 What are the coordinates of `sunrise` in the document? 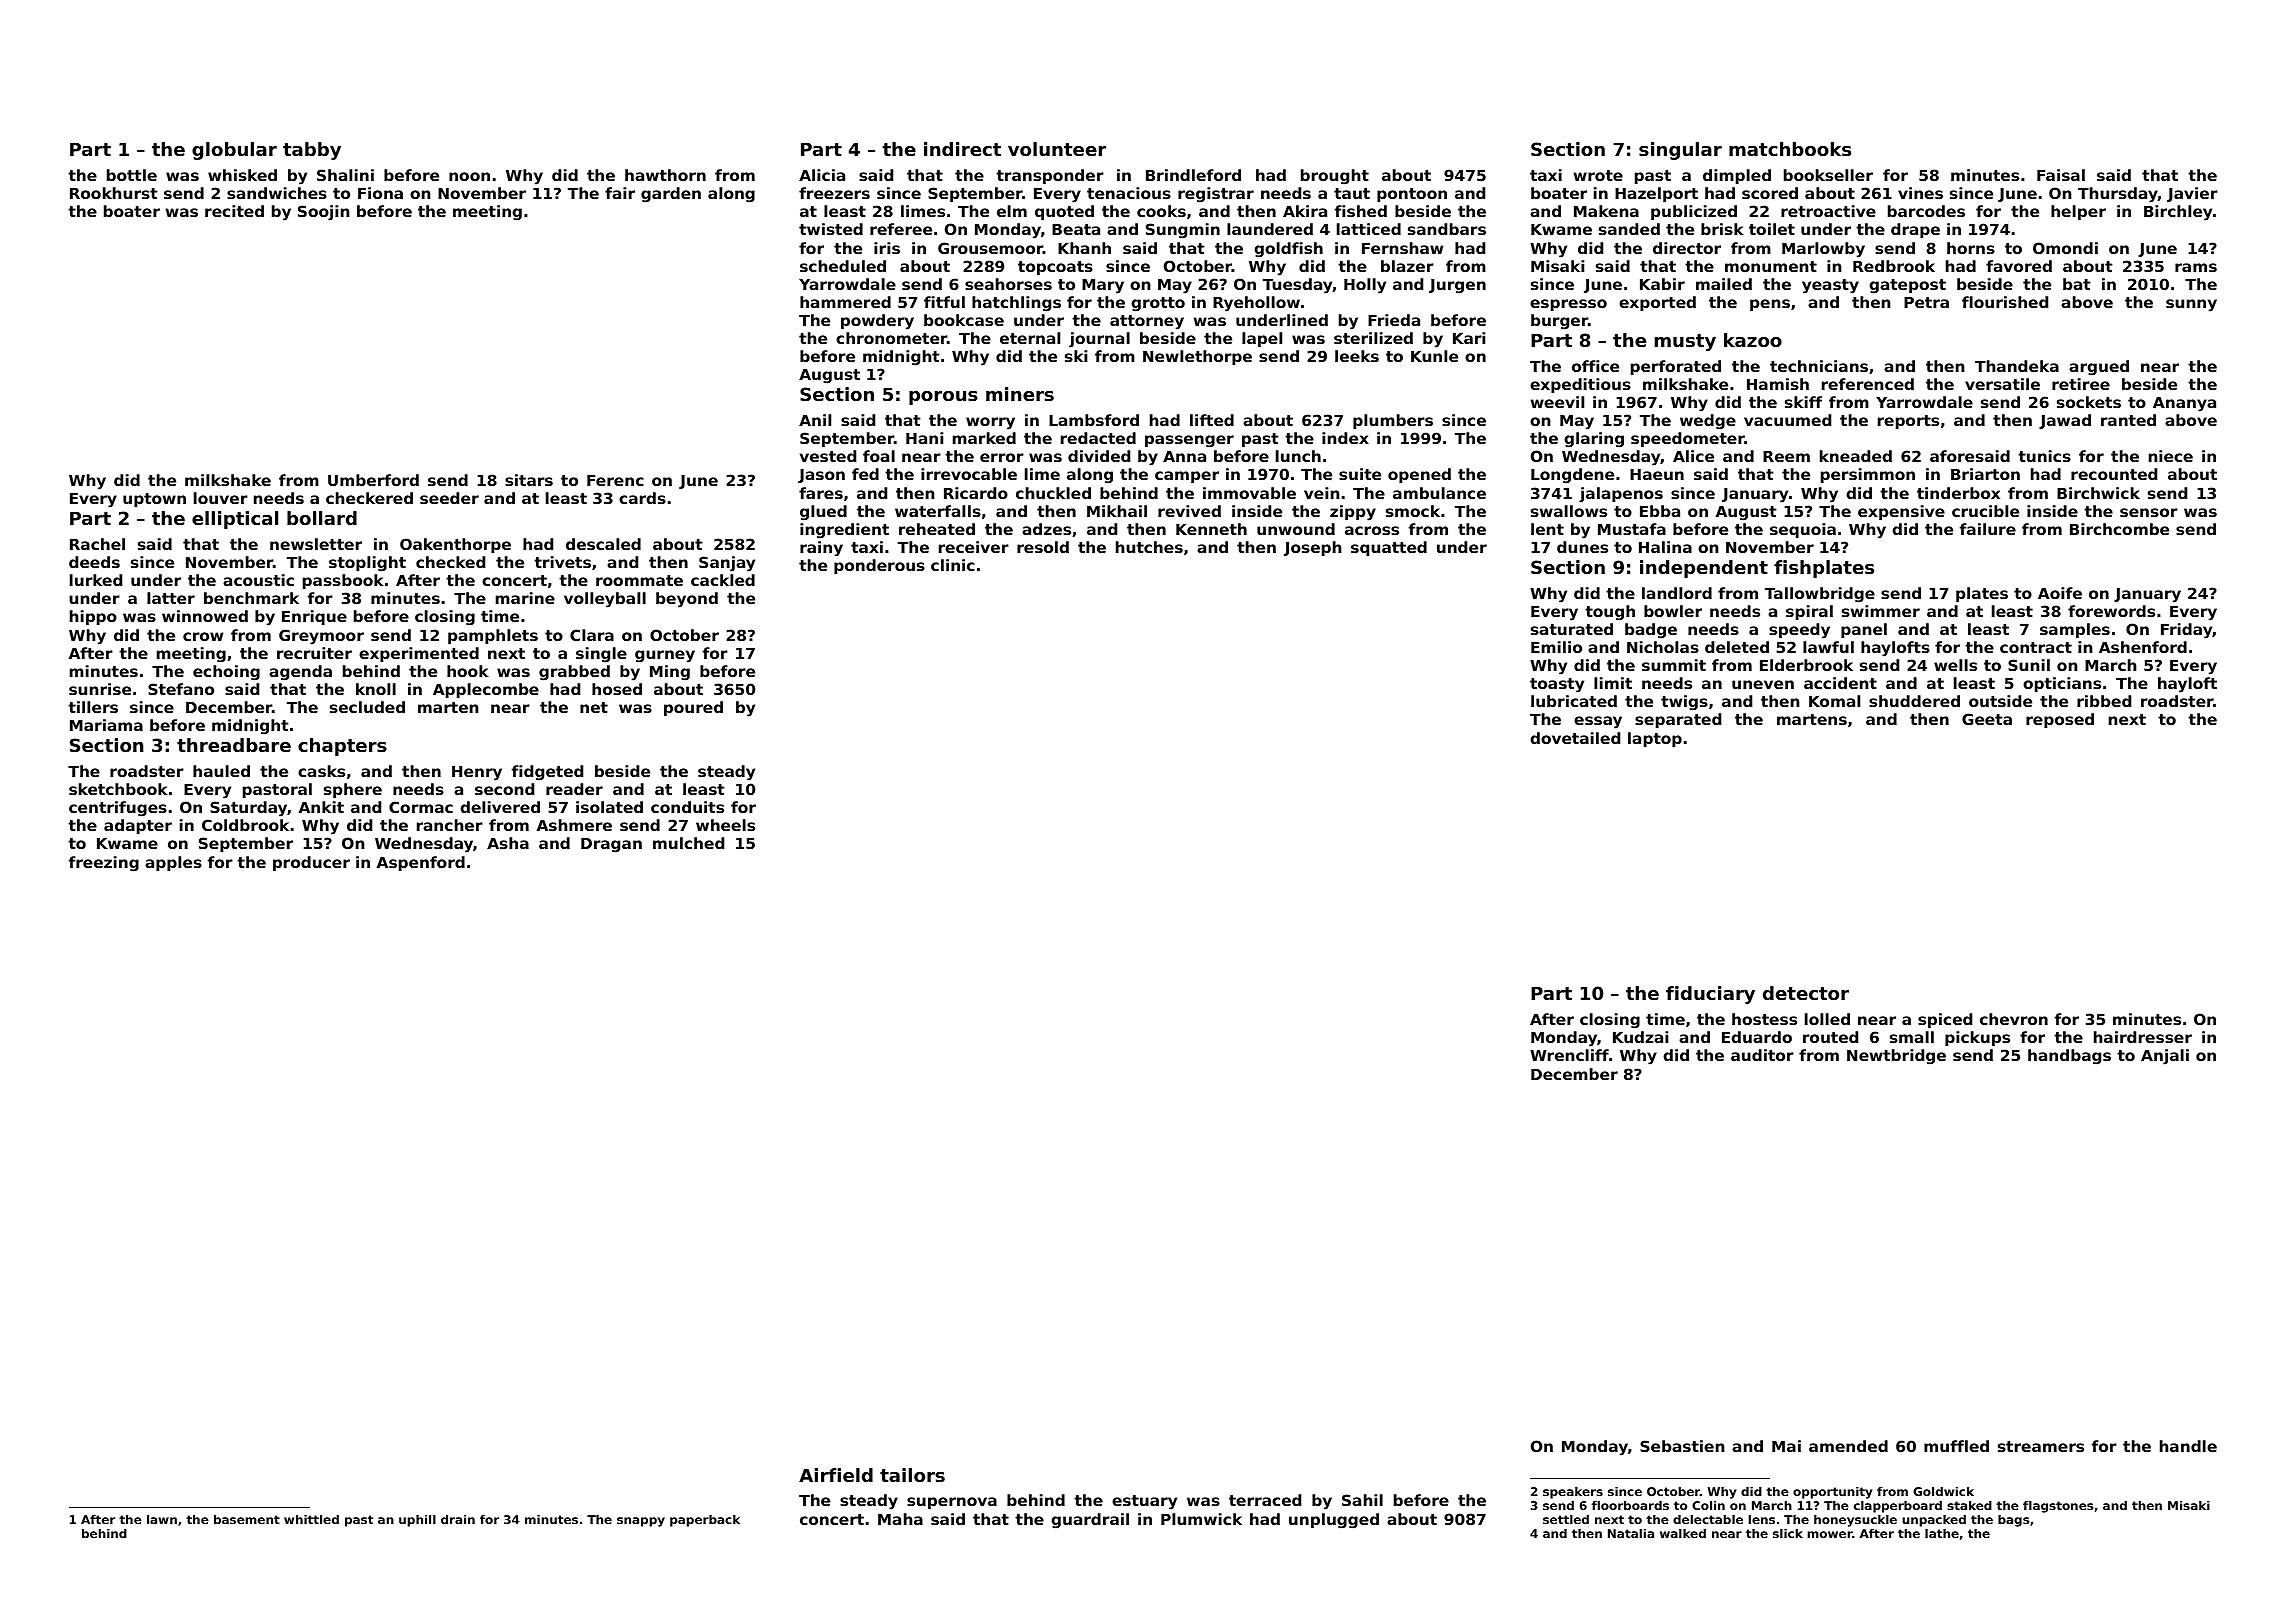 It's located at (100, 689).
